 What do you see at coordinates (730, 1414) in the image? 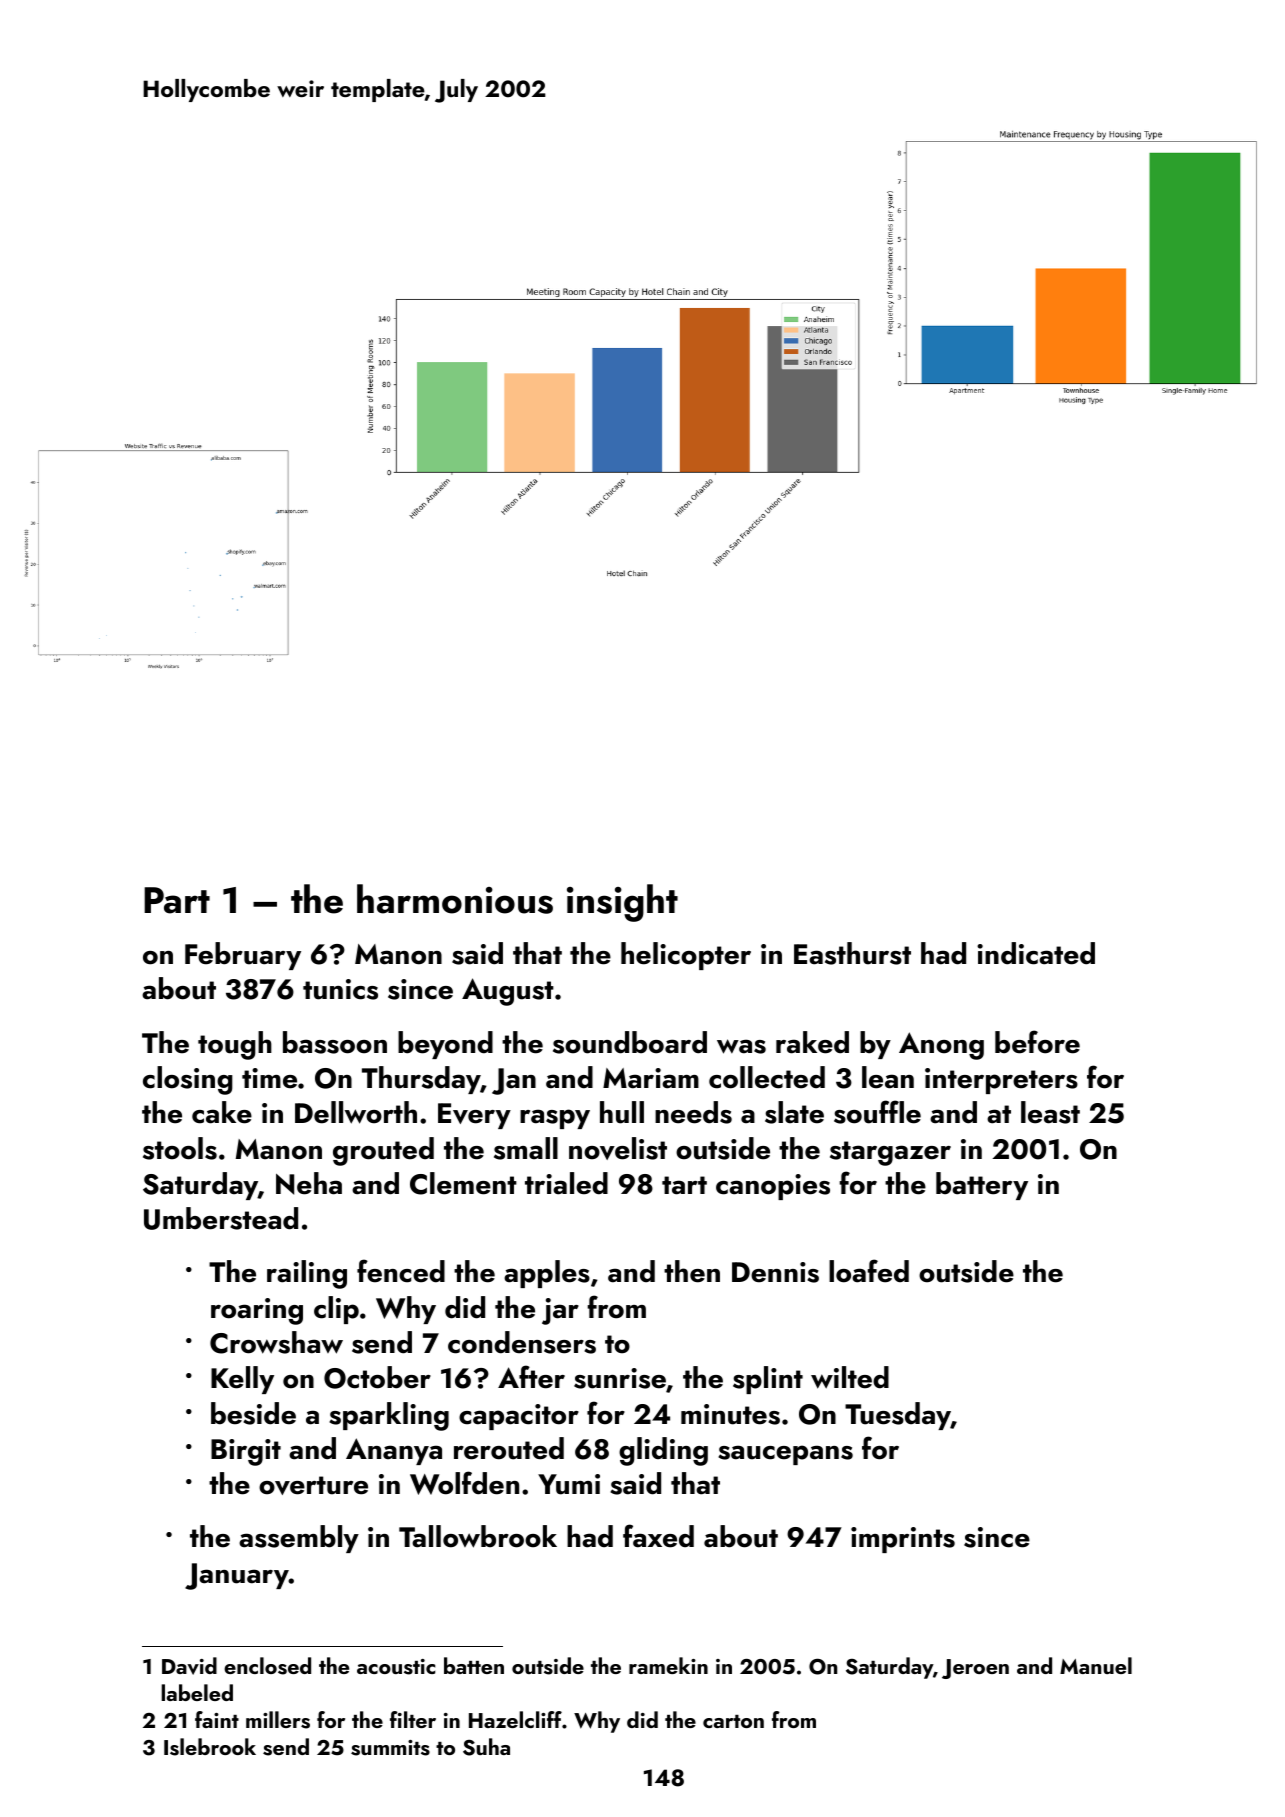
I see `minutes` at bounding box center [730, 1414].
